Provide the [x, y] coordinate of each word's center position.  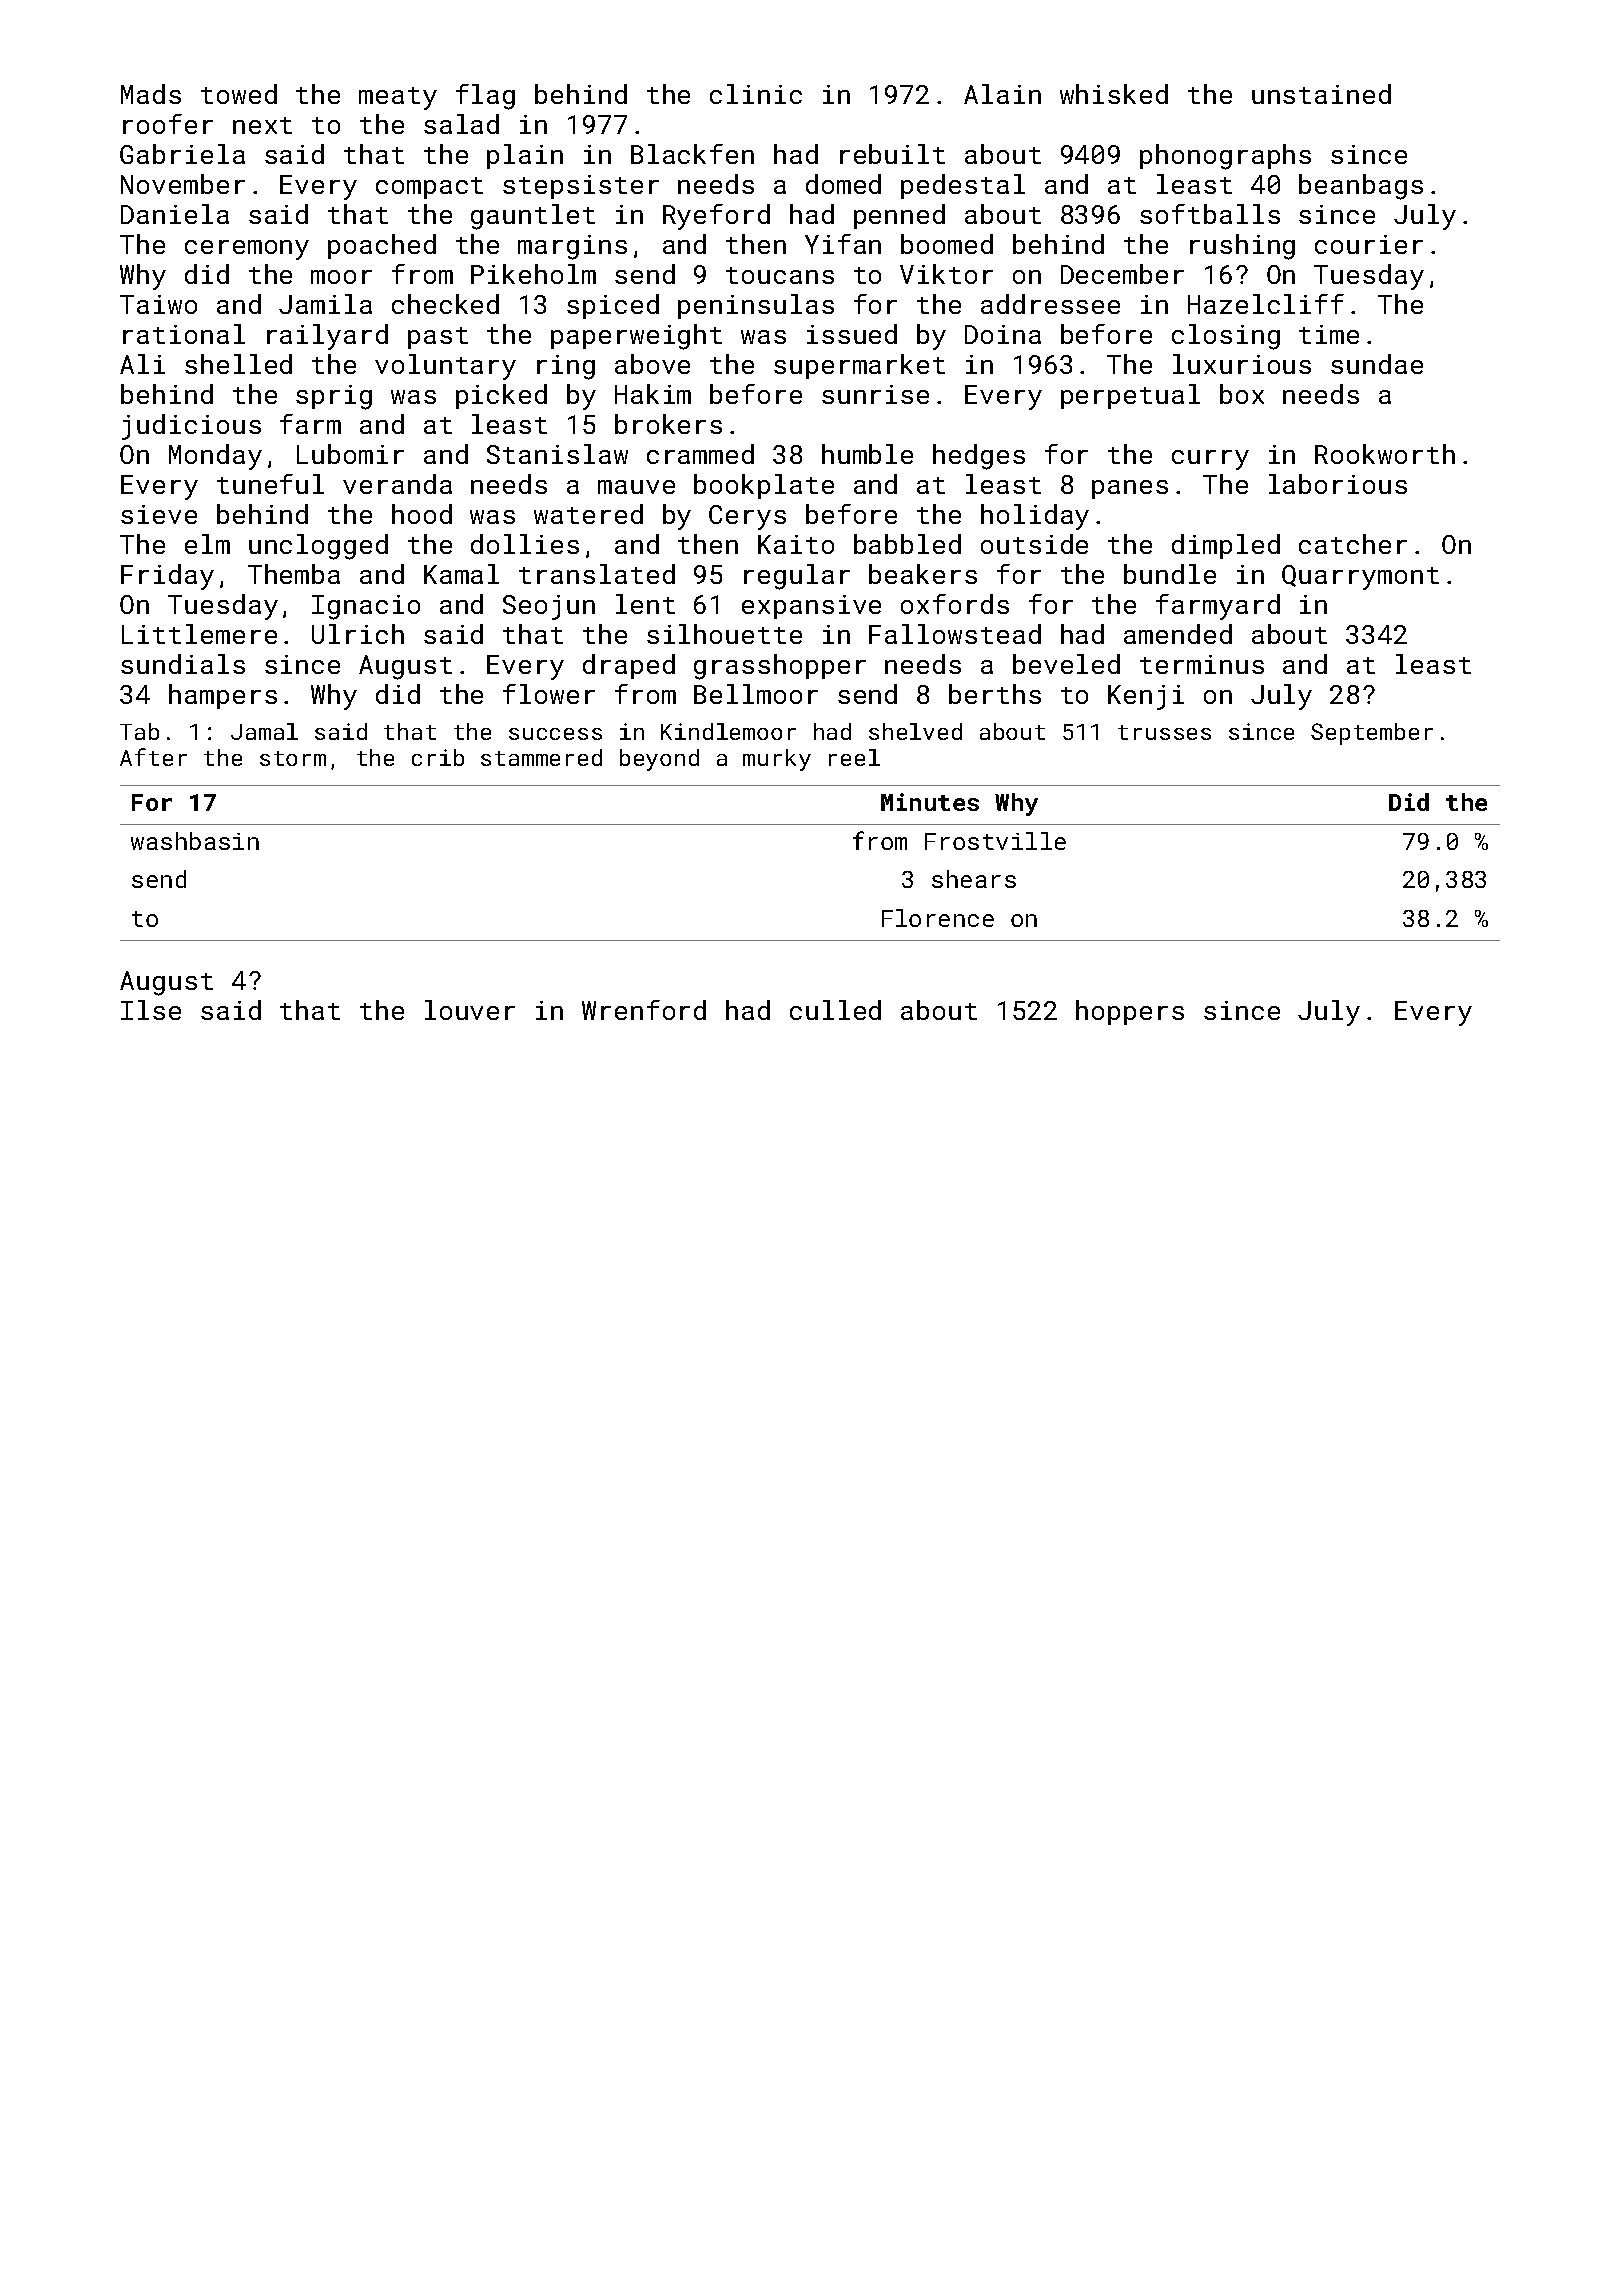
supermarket [859, 366]
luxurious [1242, 364]
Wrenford [644, 1010]
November [183, 184]
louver [470, 1010]
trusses [1164, 732]
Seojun [549, 607]
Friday [167, 577]
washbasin [195, 841]
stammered [541, 757]
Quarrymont [1360, 577]
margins [572, 247]
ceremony [247, 250]
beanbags [1361, 187]
